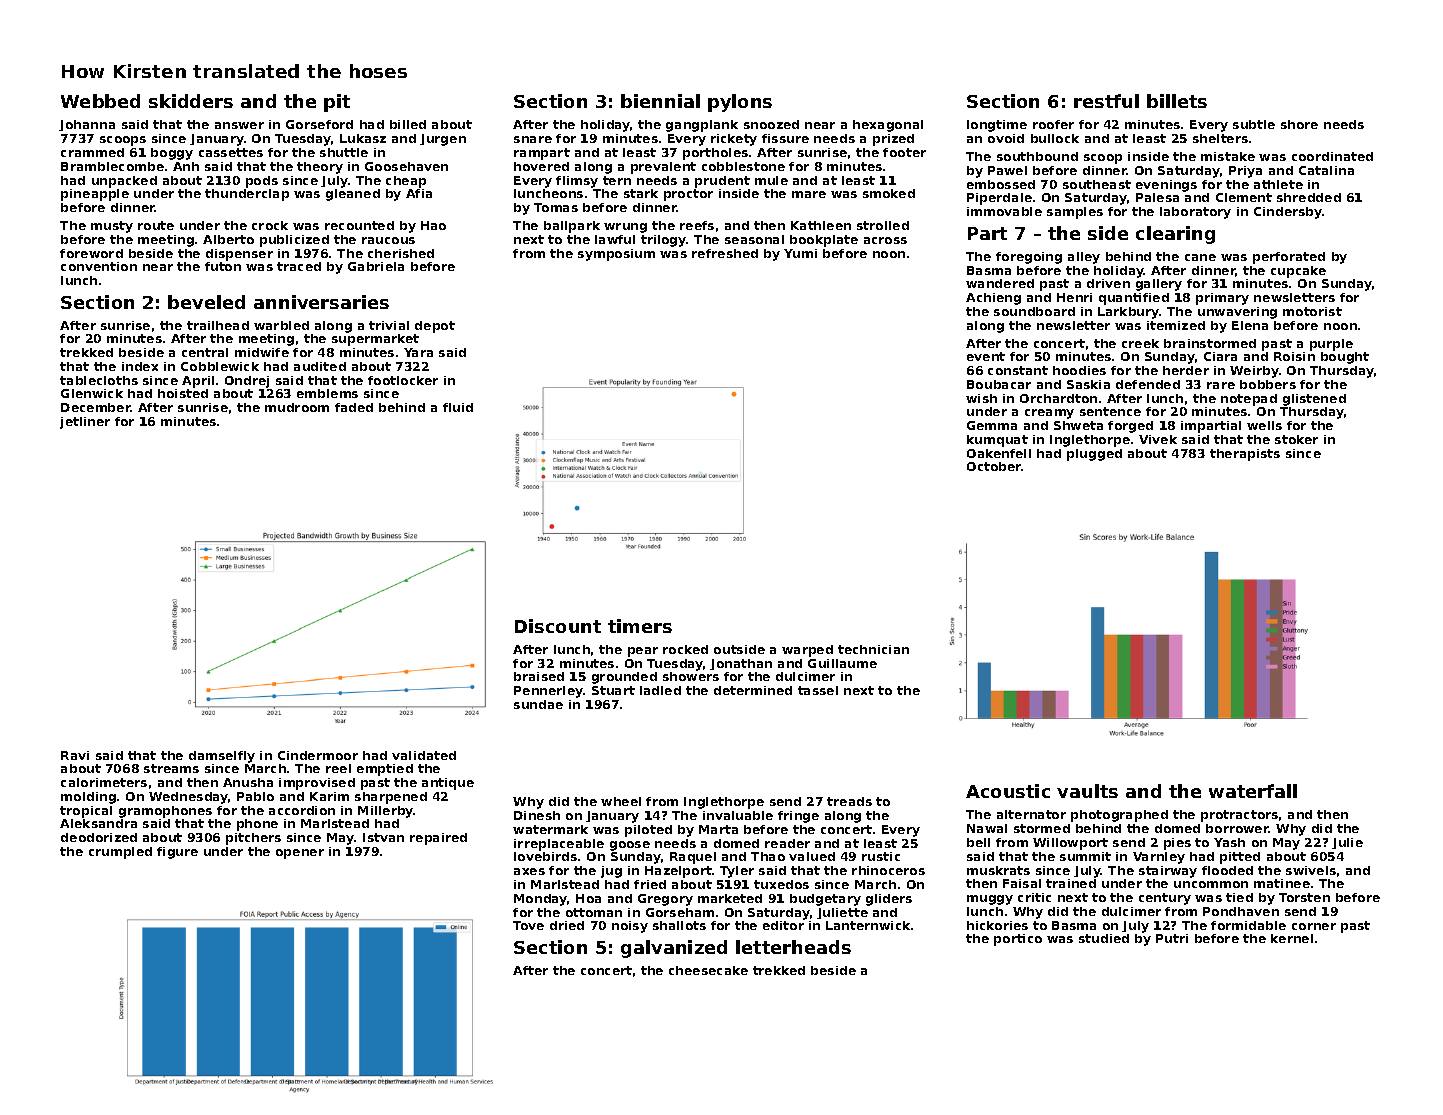 The width and height of the document is (1443, 1115). I want to click on stoker, so click(1296, 439).
